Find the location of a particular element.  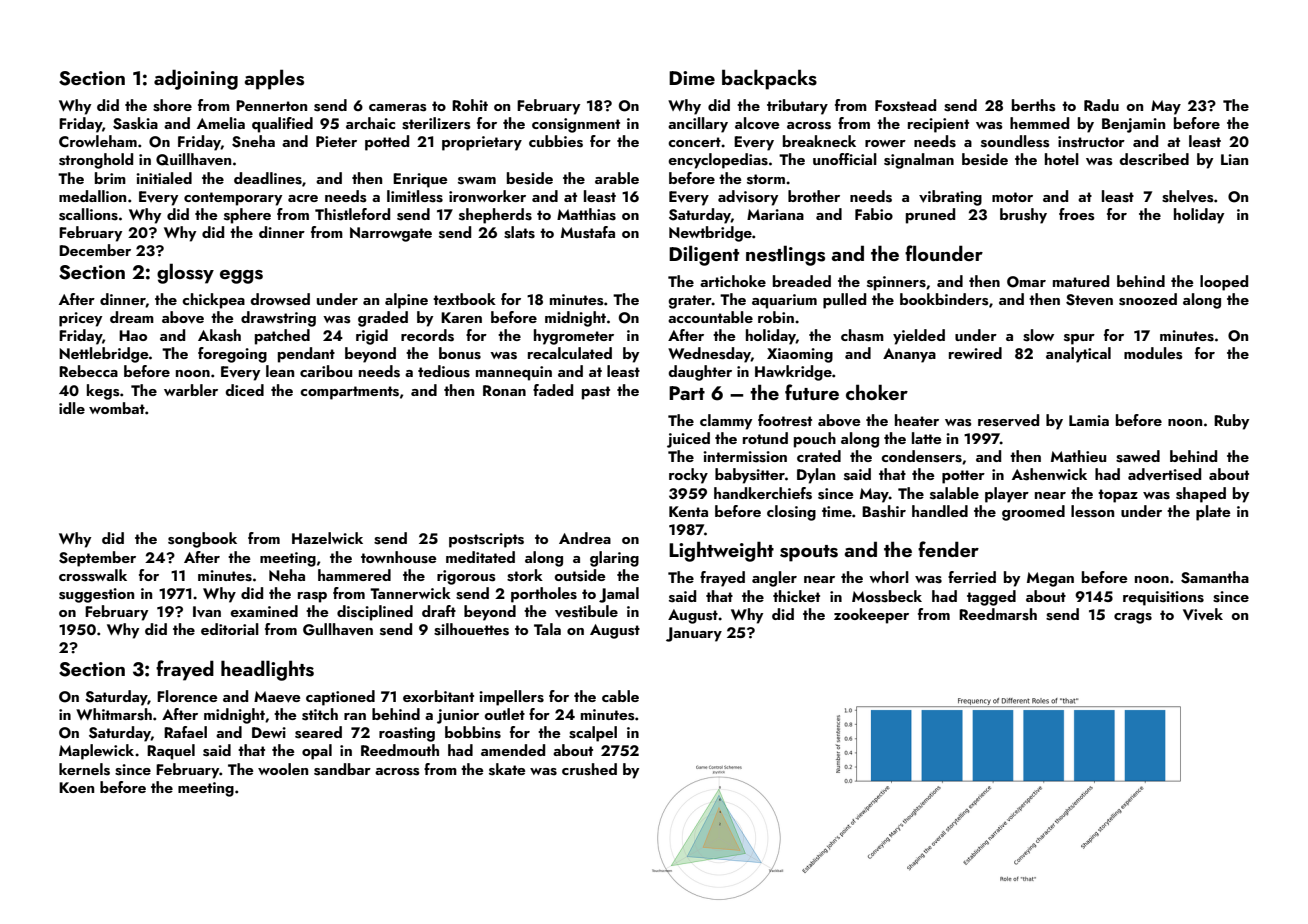

matured is located at coordinates (1081, 281).
